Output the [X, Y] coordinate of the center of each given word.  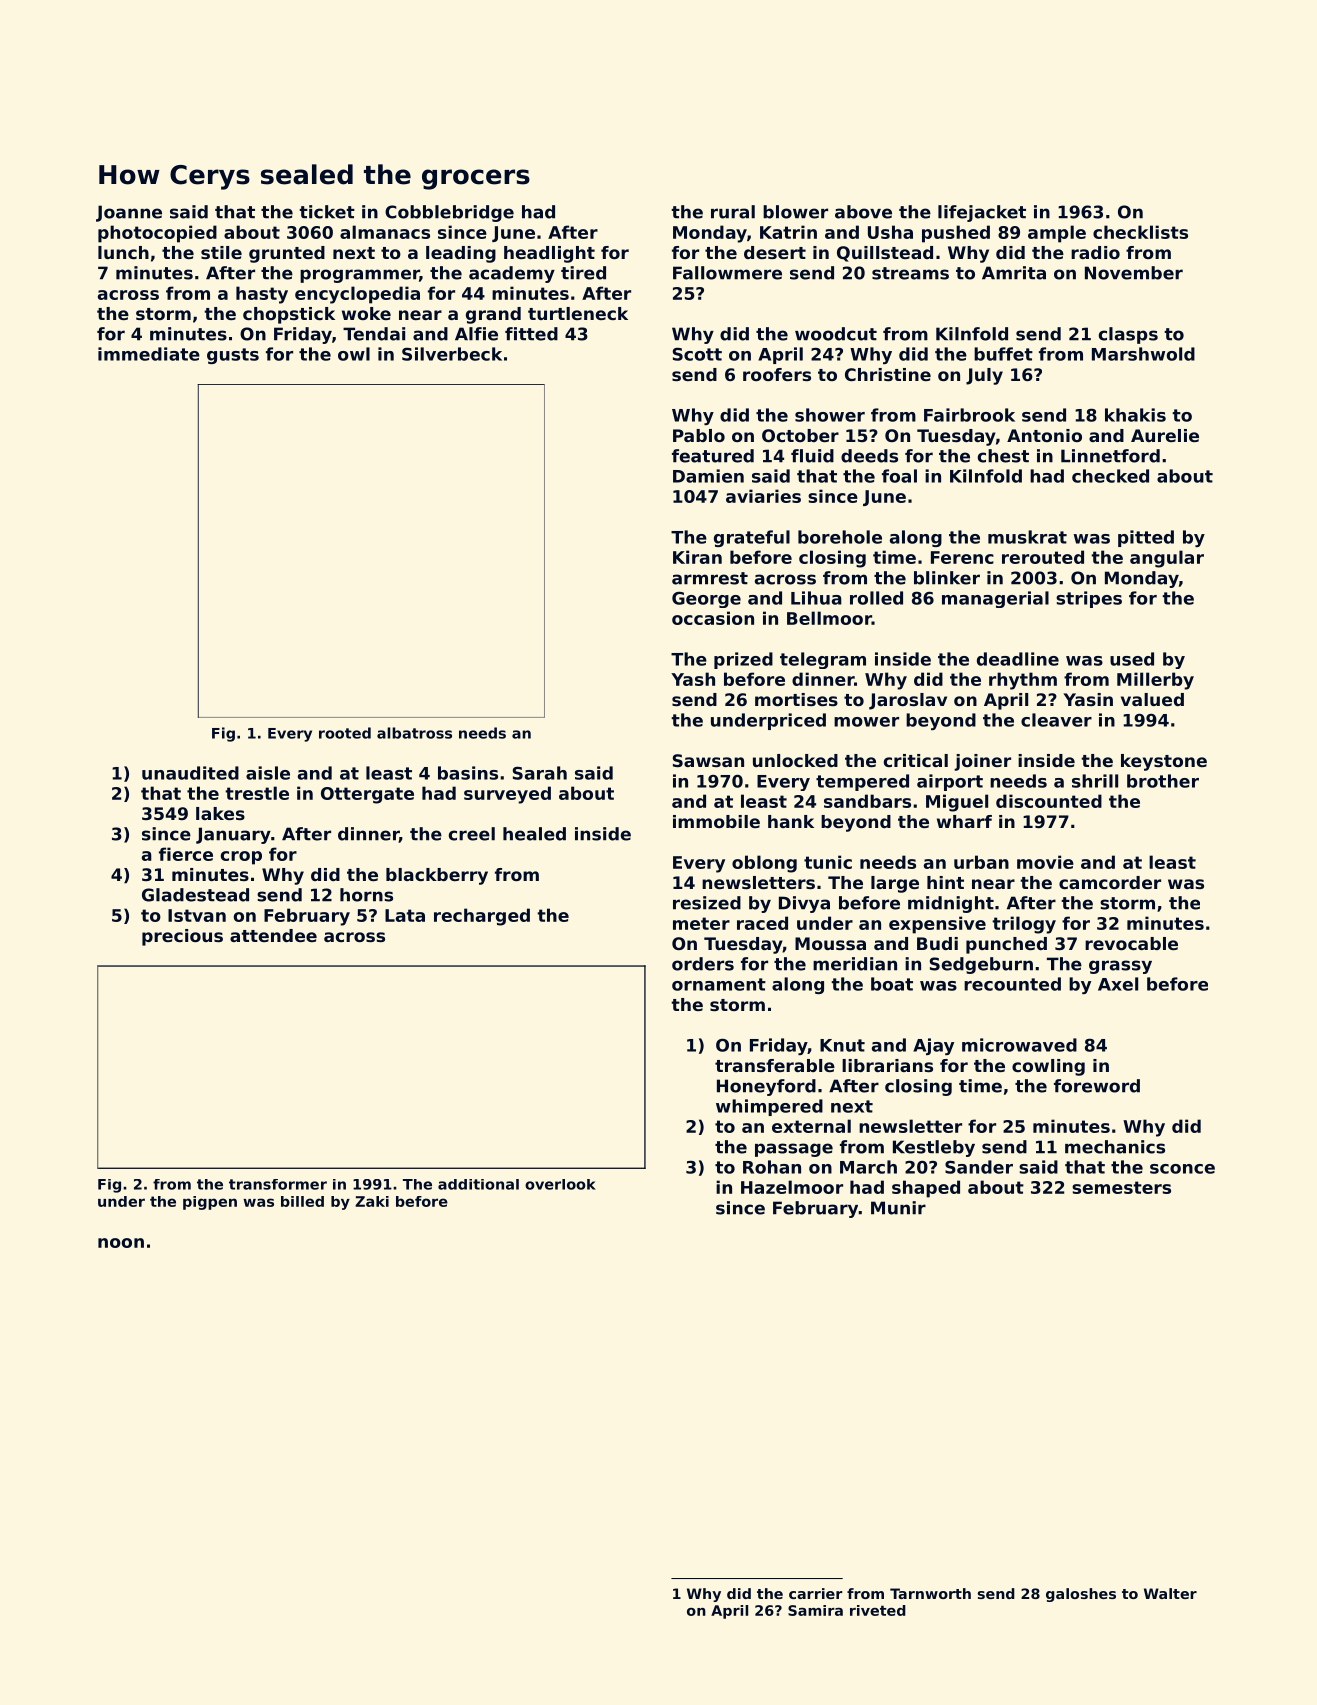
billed [302, 1201]
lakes [220, 813]
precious [182, 937]
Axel [1118, 984]
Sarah [540, 773]
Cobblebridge [449, 213]
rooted [345, 733]
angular [1167, 559]
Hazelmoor [792, 1187]
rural [733, 212]
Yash [693, 679]
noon [121, 1243]
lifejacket [982, 213]
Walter [1170, 1593]
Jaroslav [908, 701]
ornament [719, 984]
